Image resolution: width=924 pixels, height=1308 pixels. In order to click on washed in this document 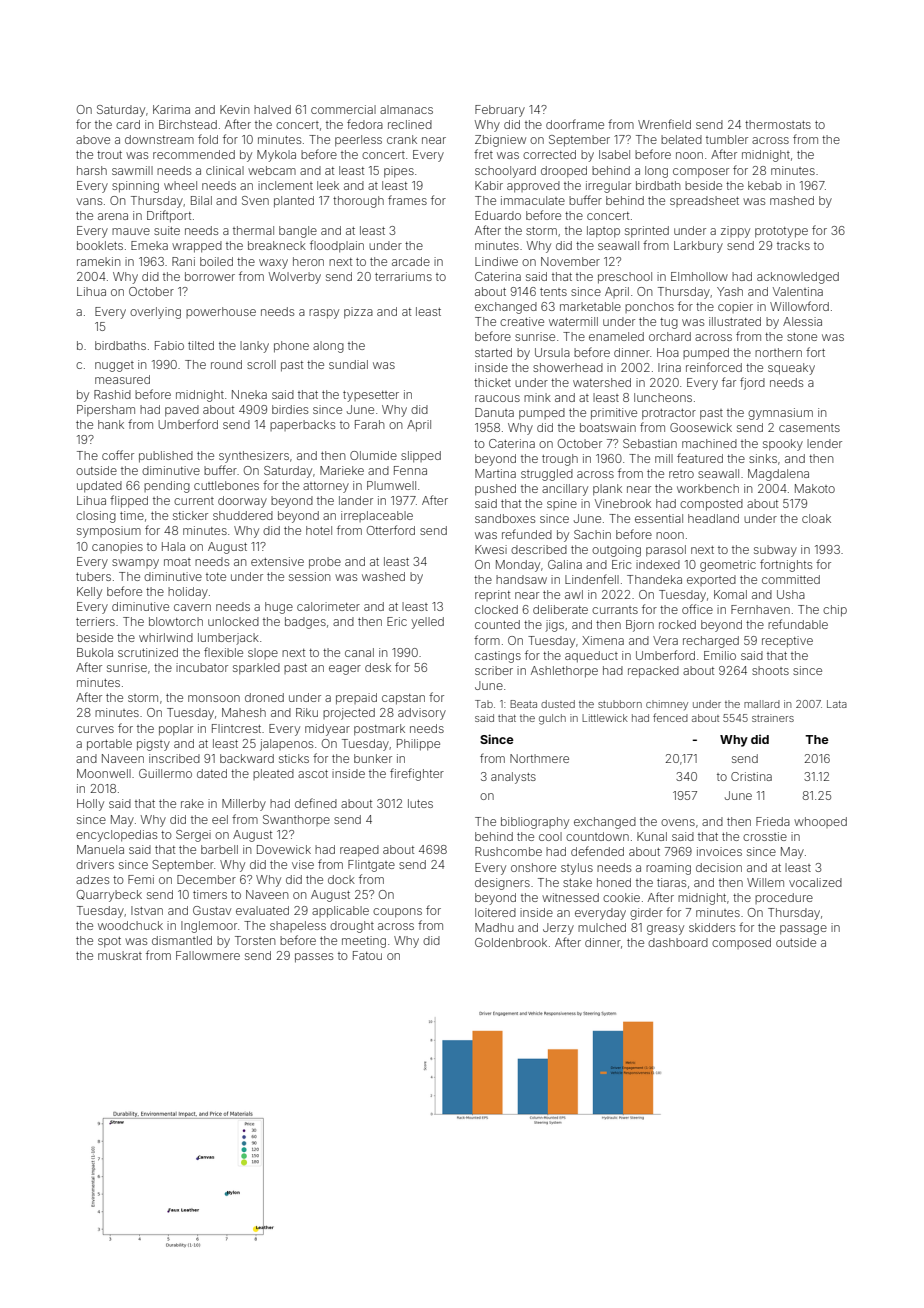, I will do `click(383, 576)`.
